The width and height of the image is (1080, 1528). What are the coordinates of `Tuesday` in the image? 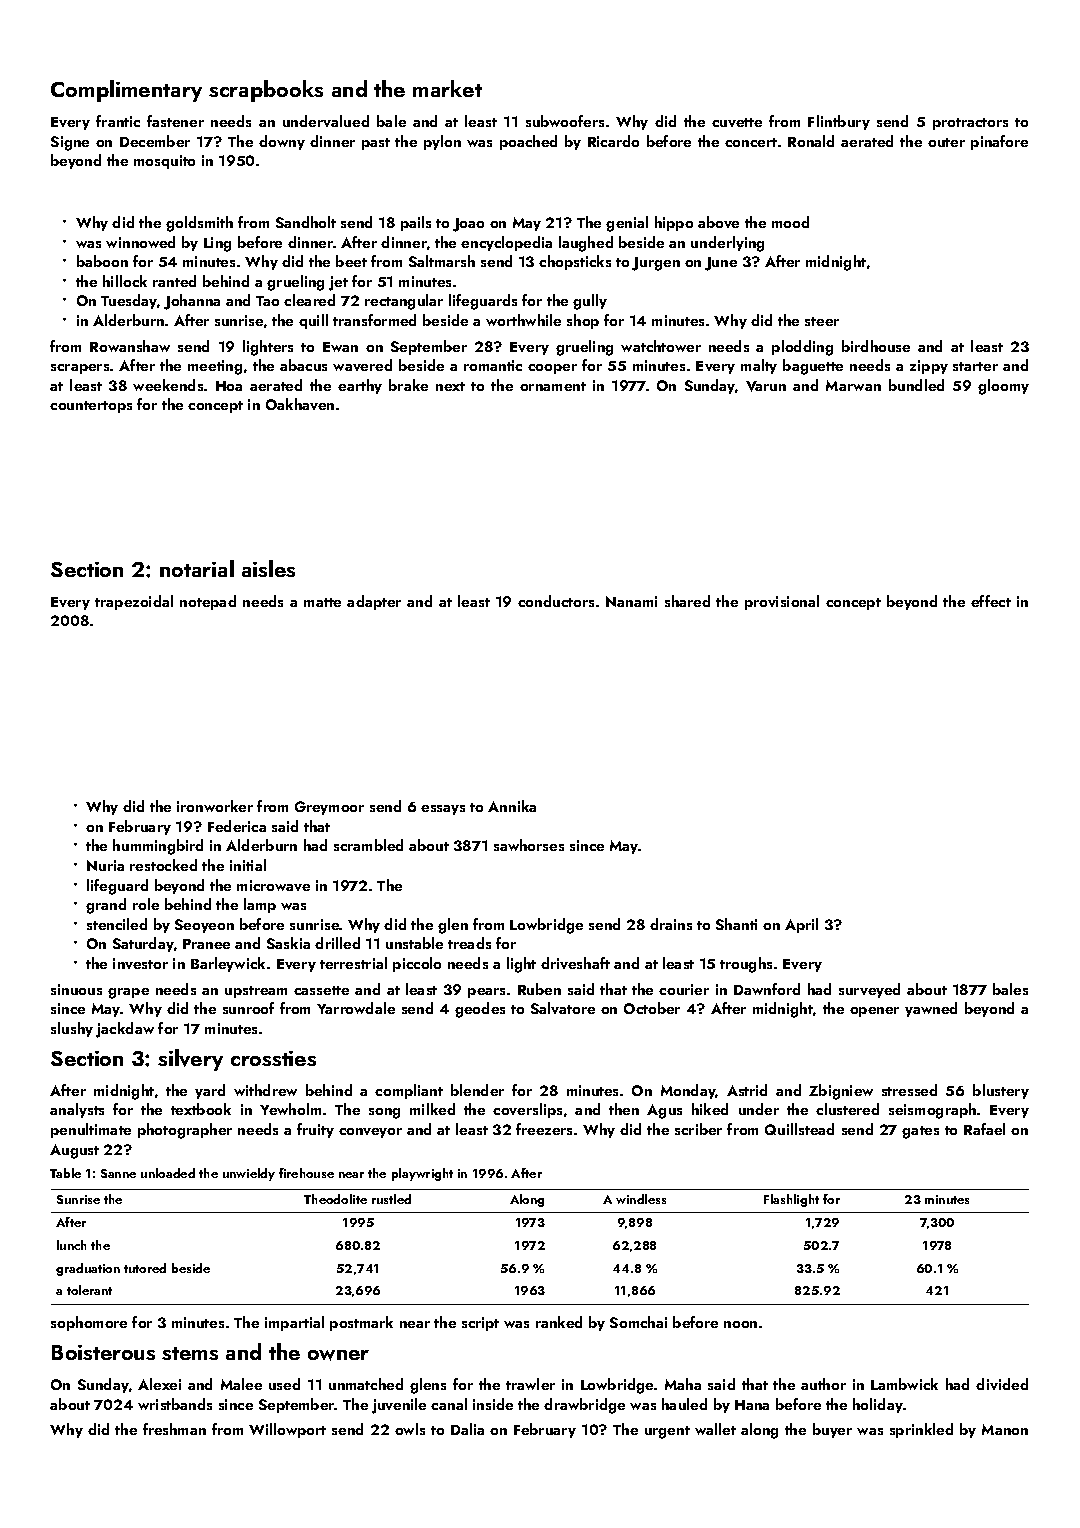 It's located at (129, 301).
